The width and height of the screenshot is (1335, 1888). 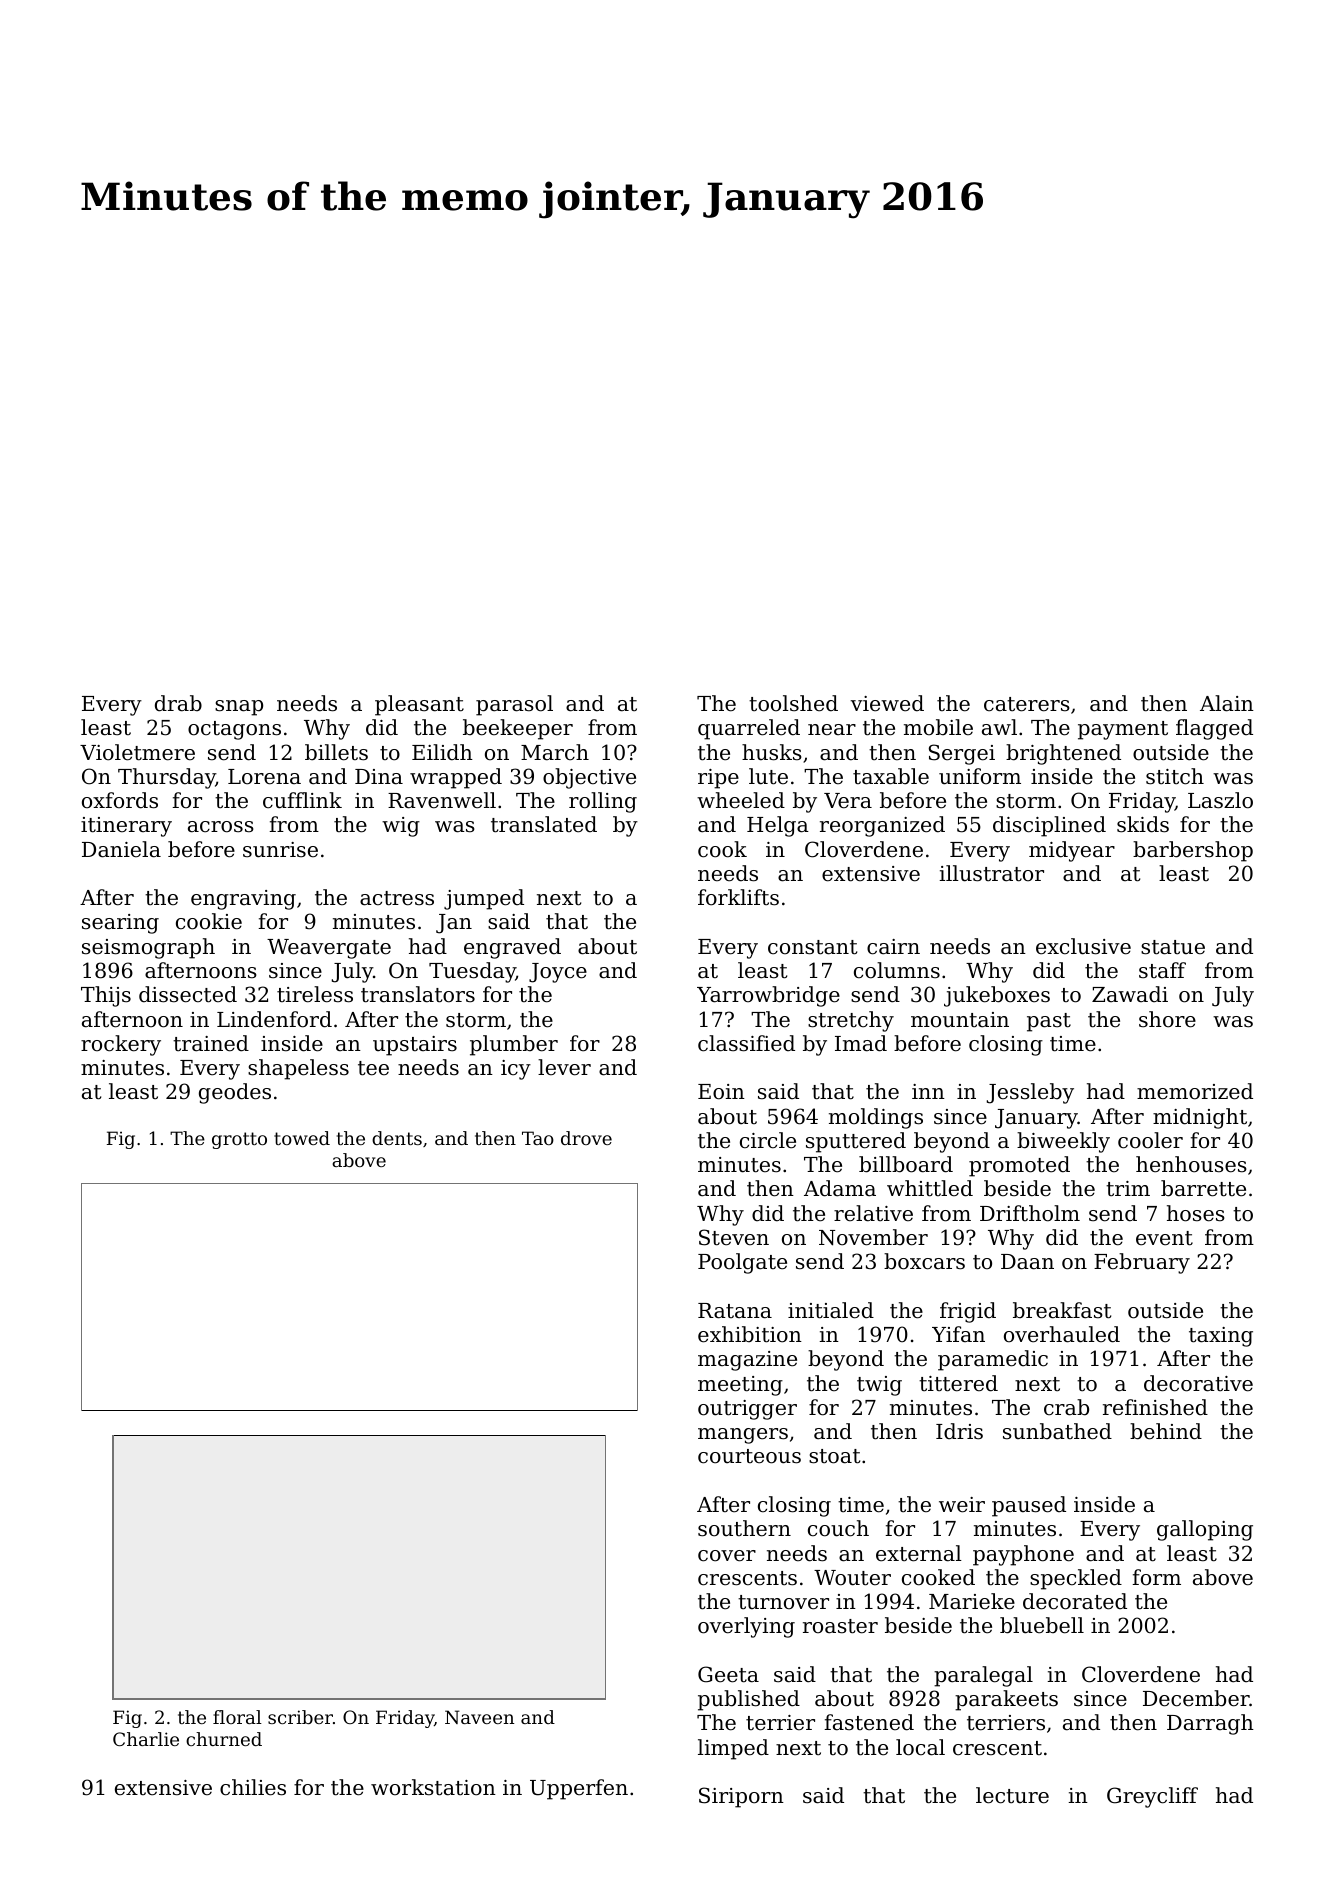 I want to click on Sergei, so click(x=962, y=754).
